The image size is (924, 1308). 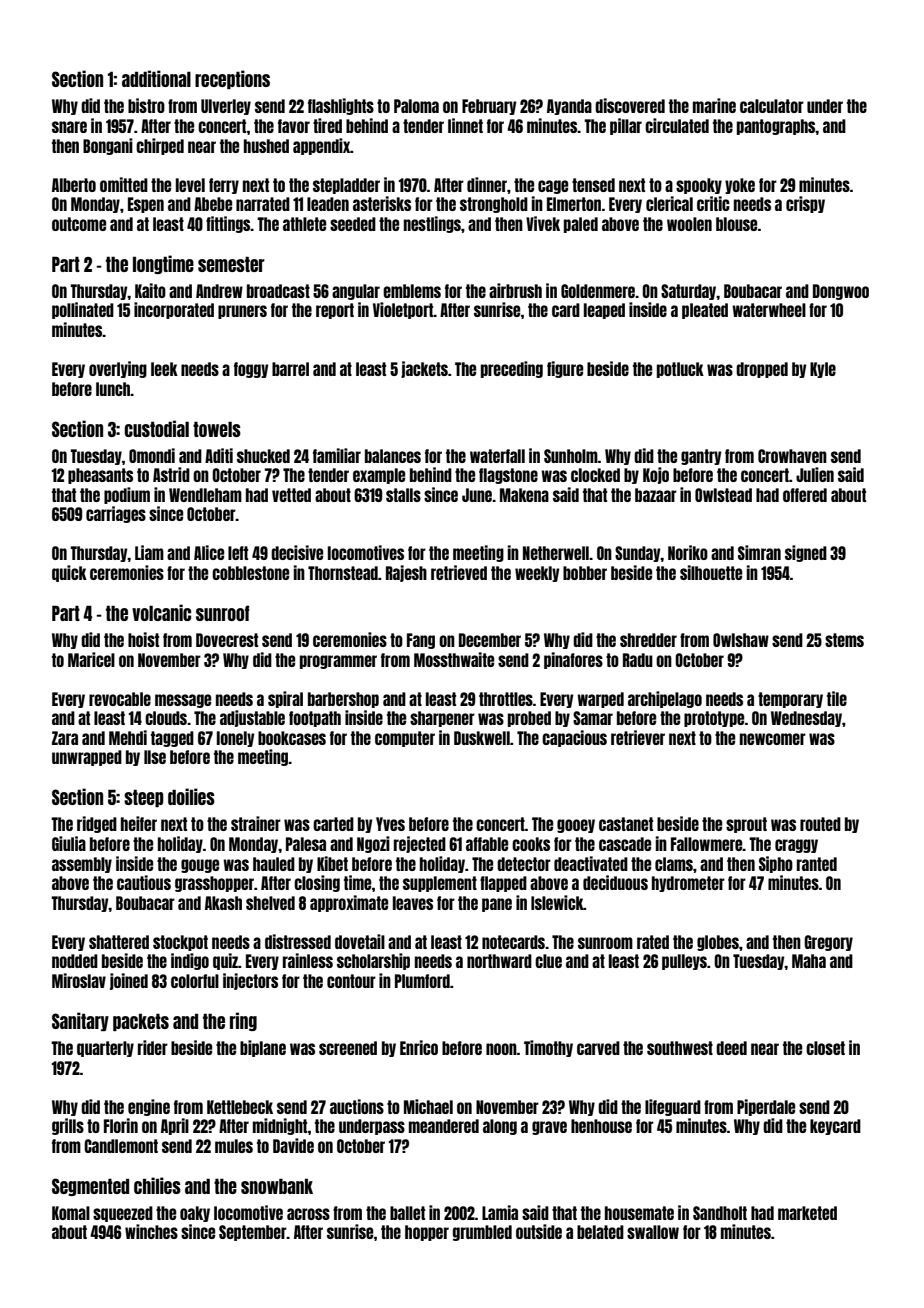 I want to click on level, so click(x=190, y=185).
